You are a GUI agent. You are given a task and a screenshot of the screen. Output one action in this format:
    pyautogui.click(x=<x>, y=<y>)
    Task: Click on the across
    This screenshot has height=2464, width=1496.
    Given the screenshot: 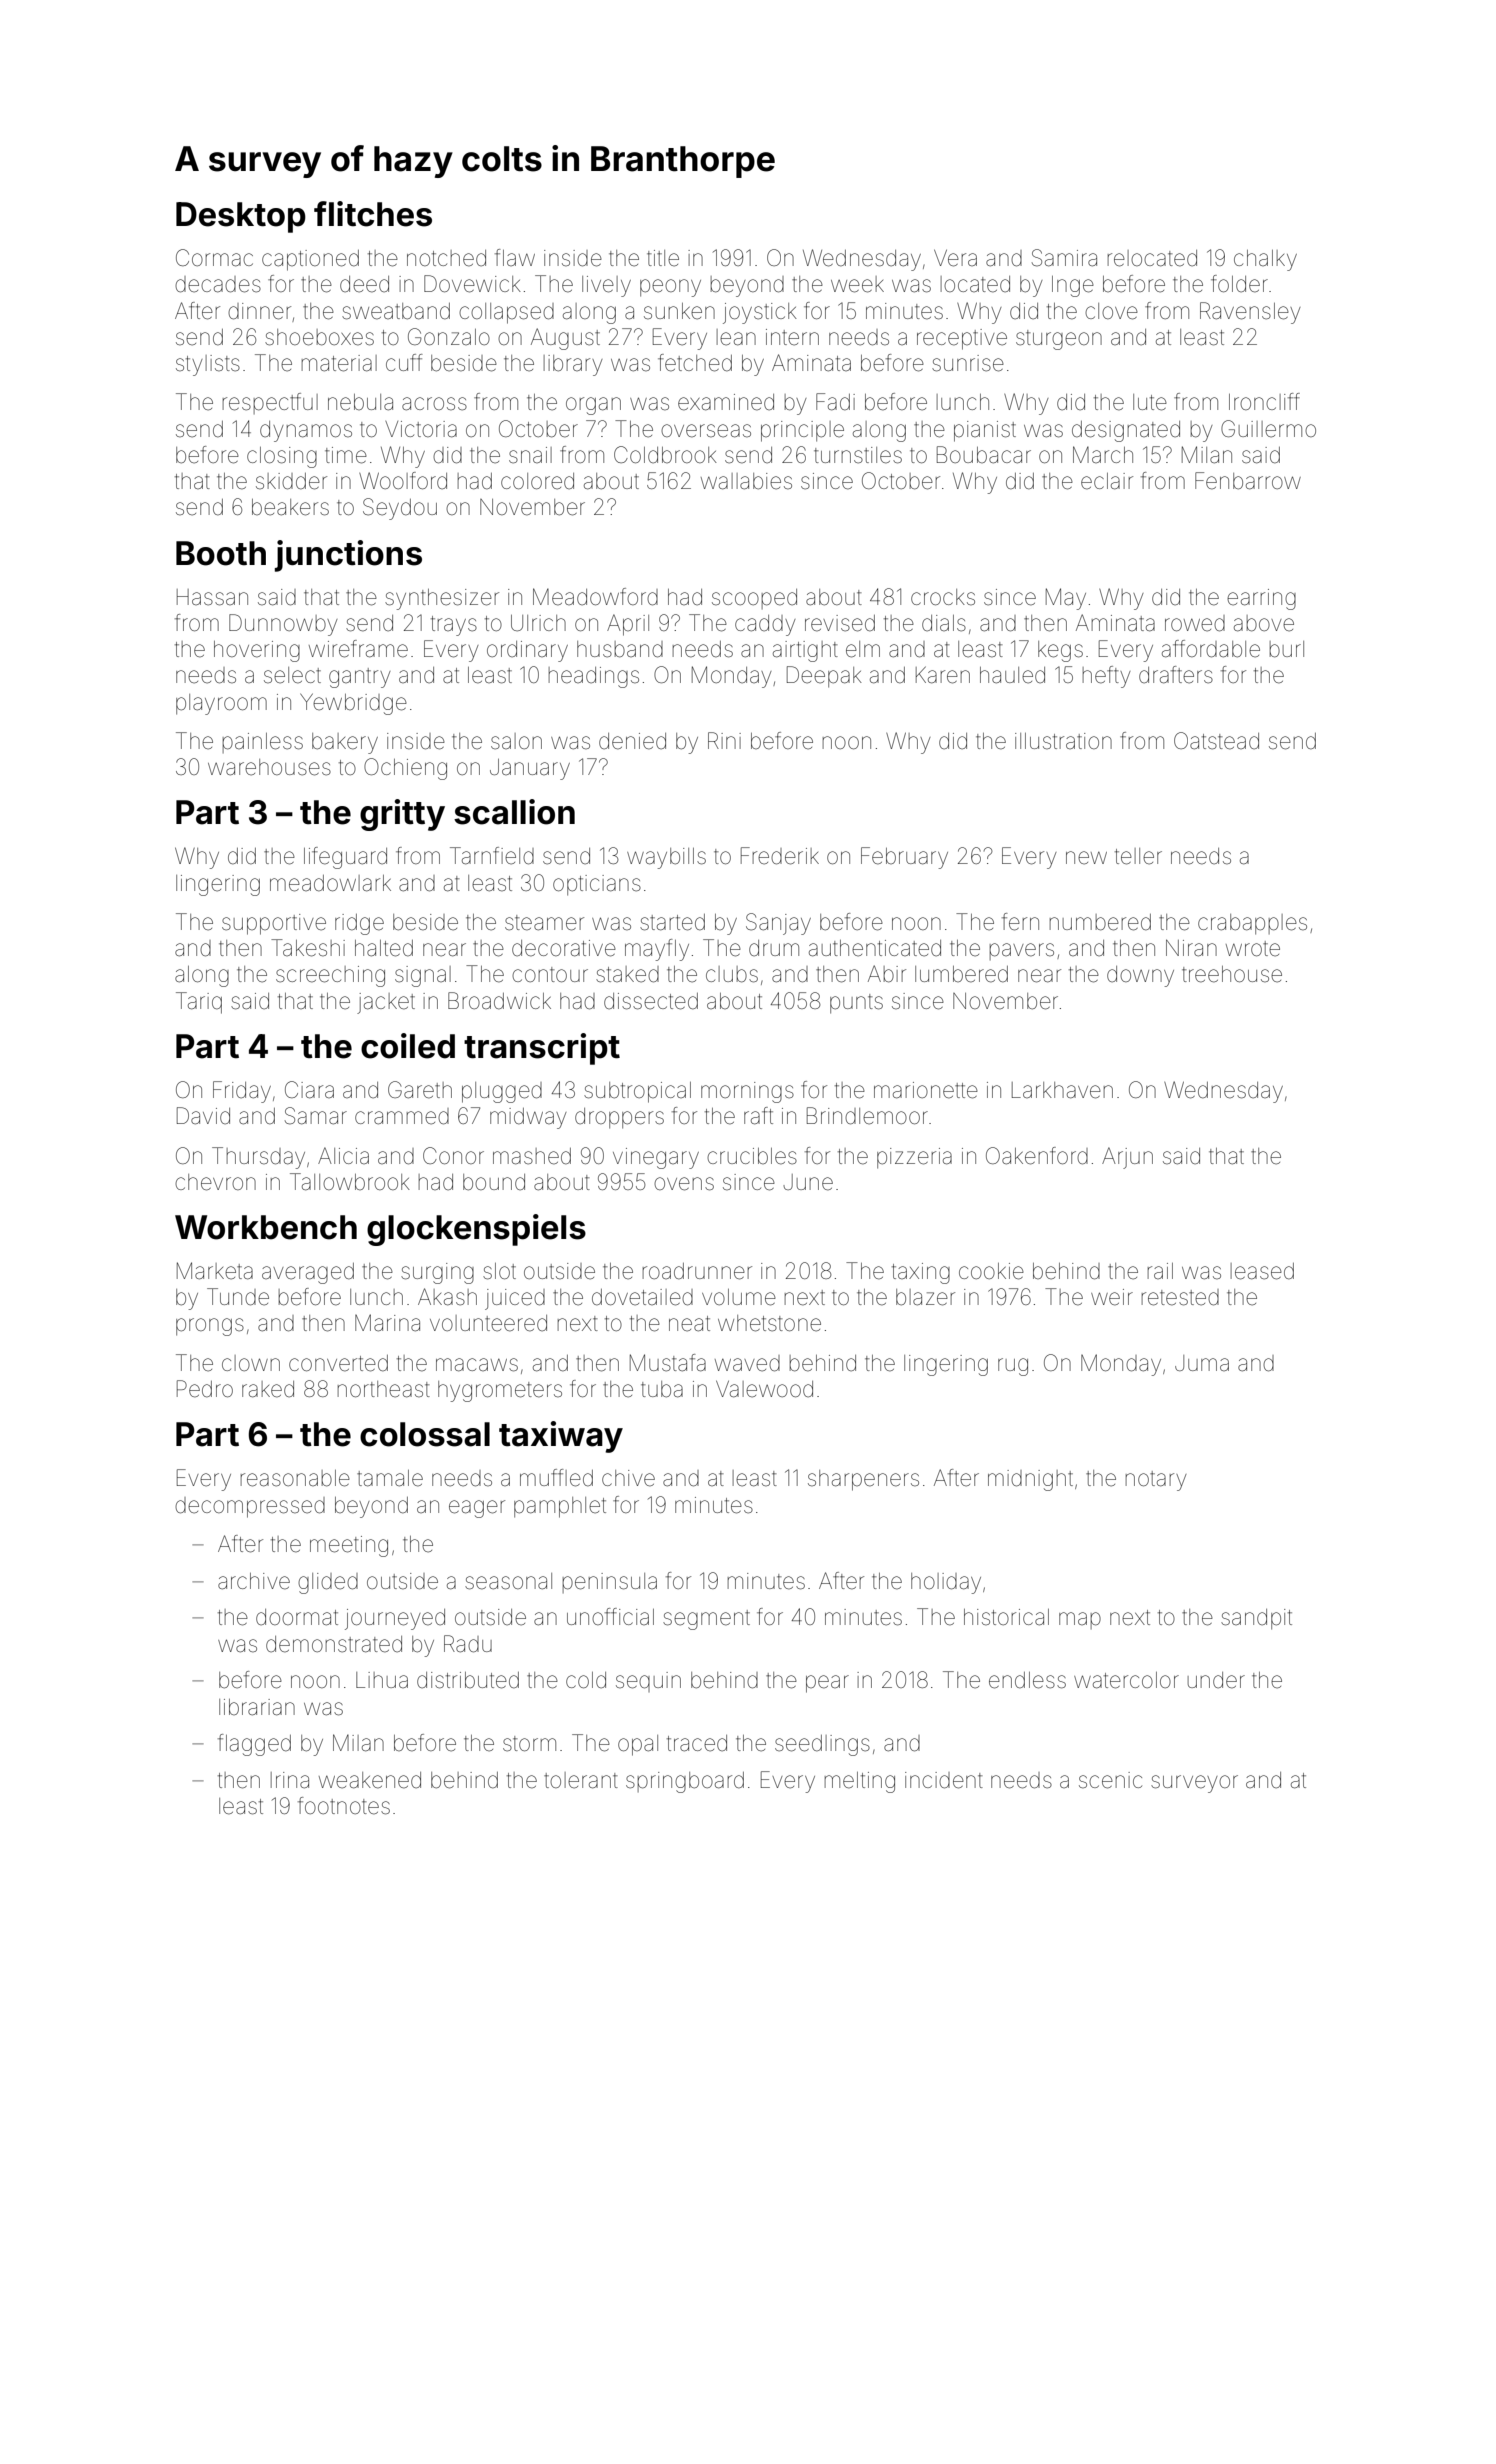 What is the action you would take?
    pyautogui.click(x=434, y=404)
